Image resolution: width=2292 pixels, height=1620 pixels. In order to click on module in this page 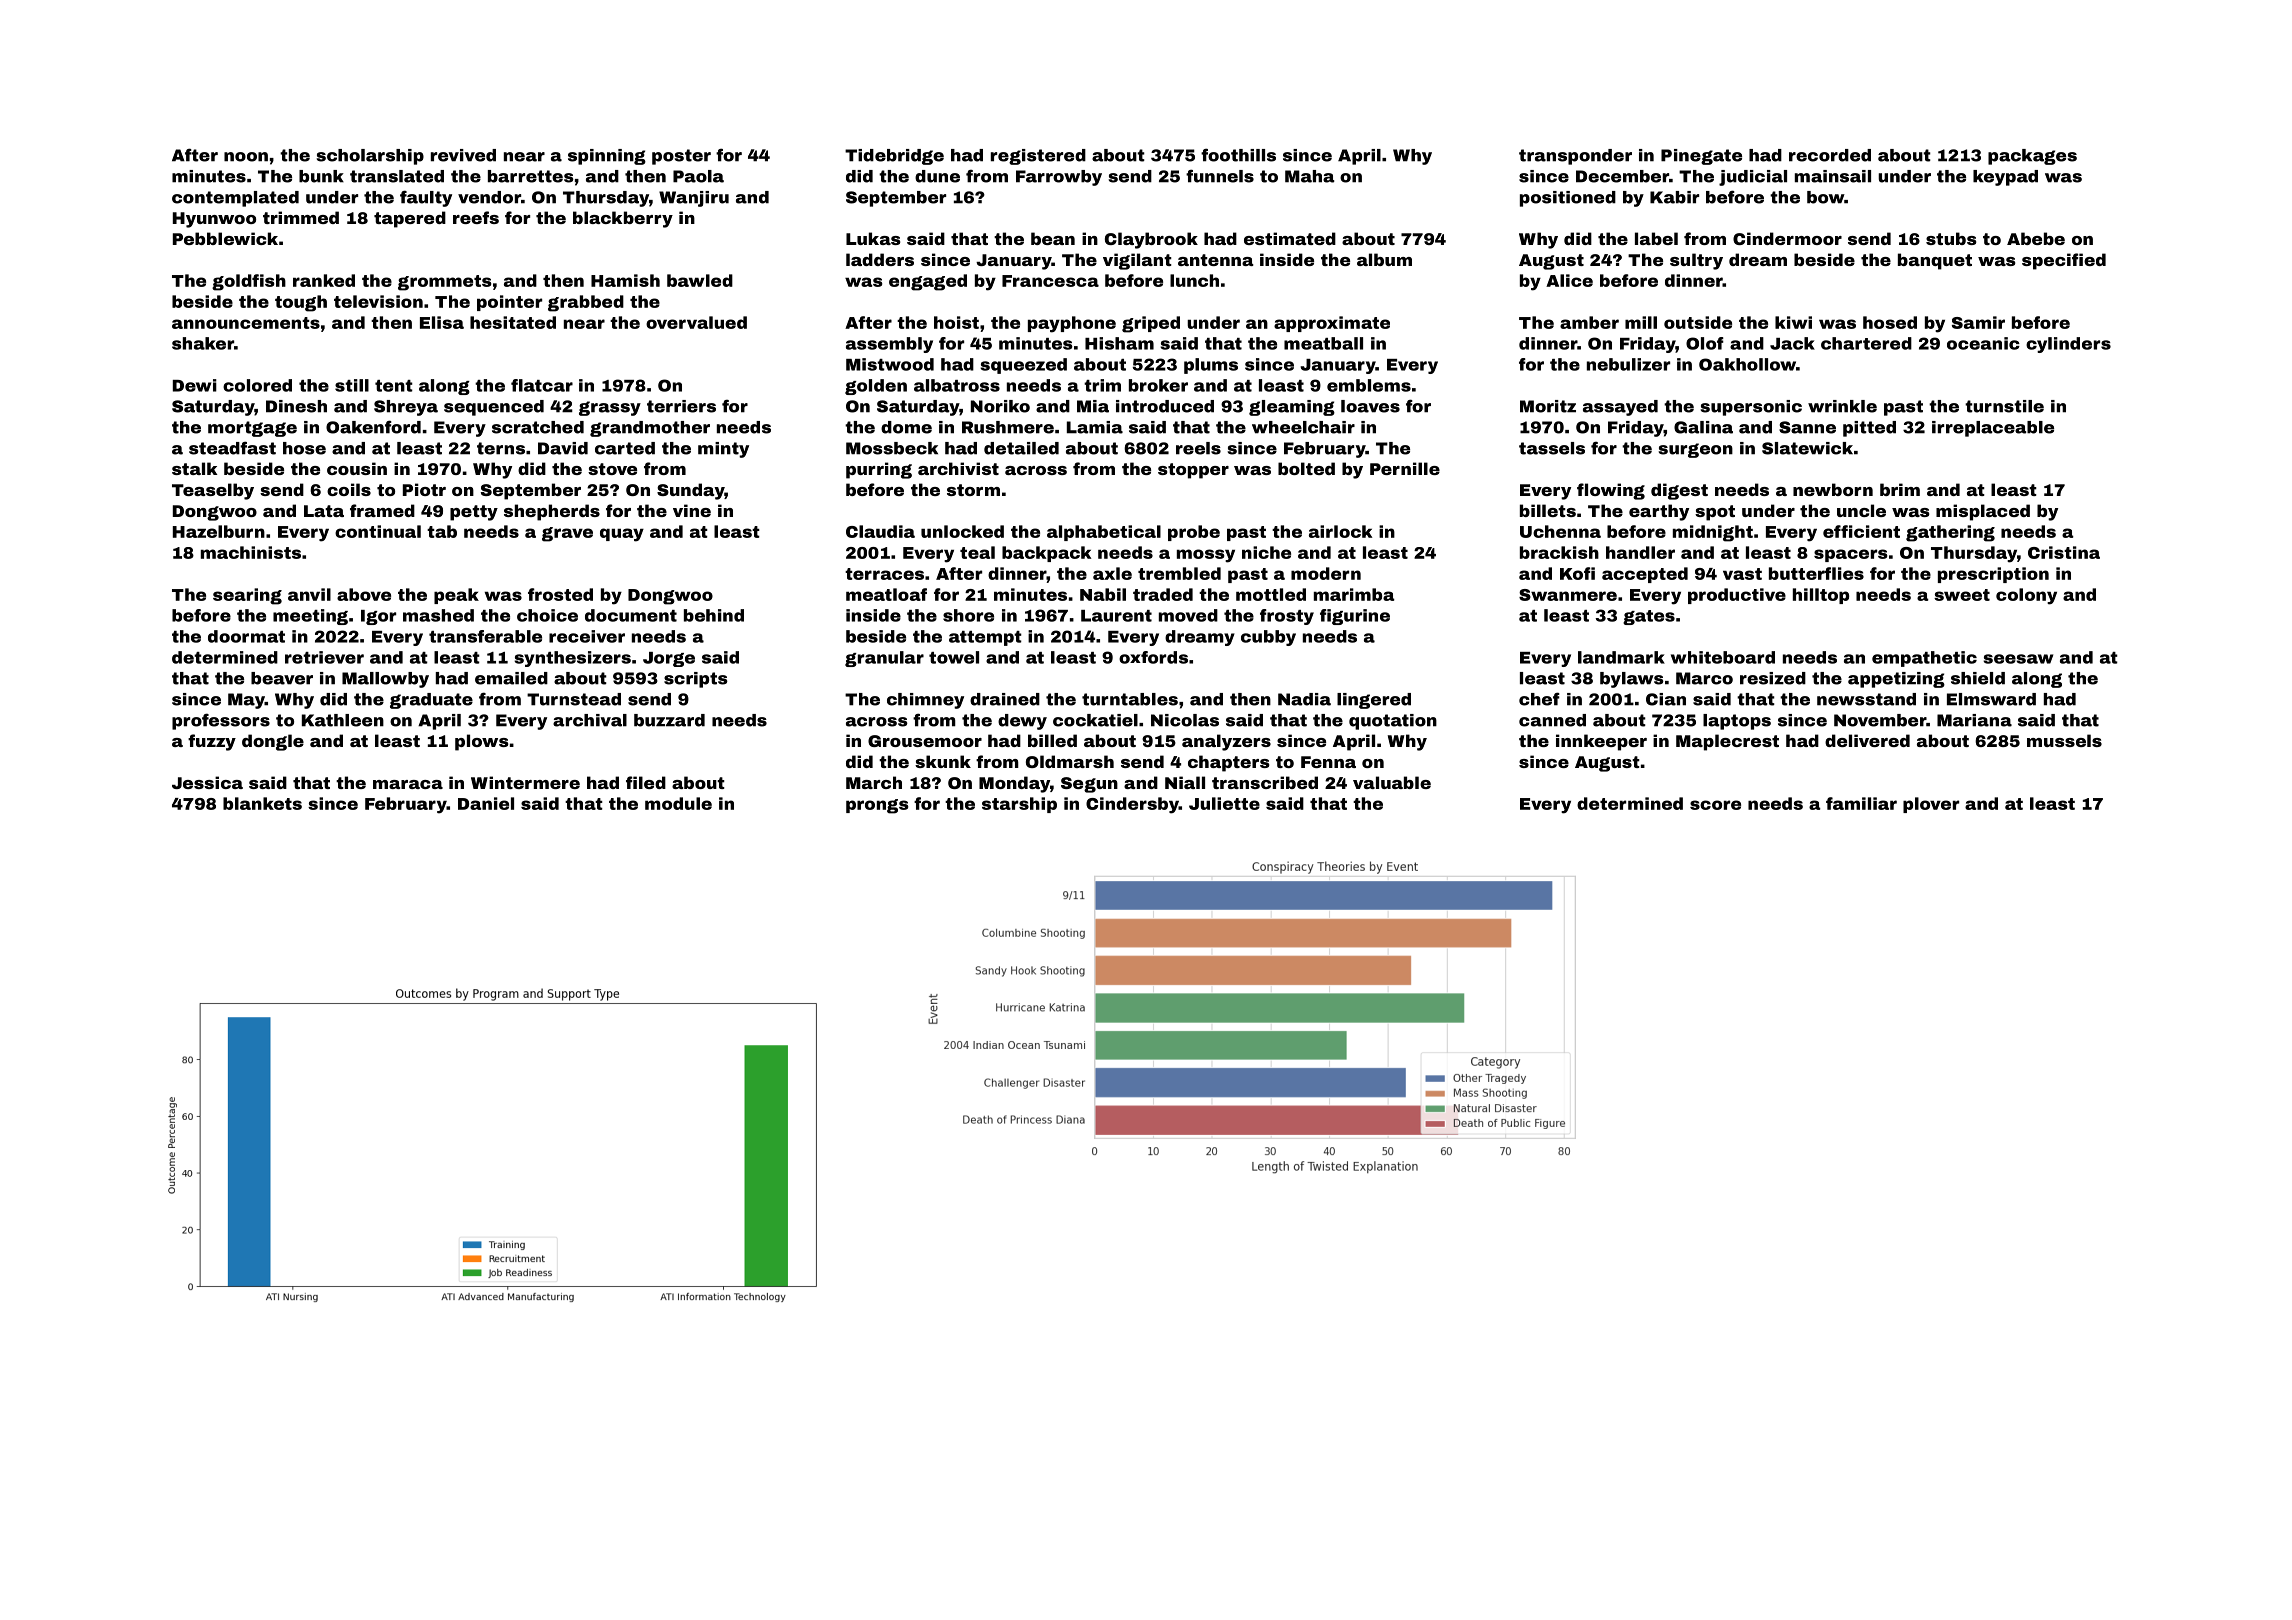, I will do `click(678, 803)`.
